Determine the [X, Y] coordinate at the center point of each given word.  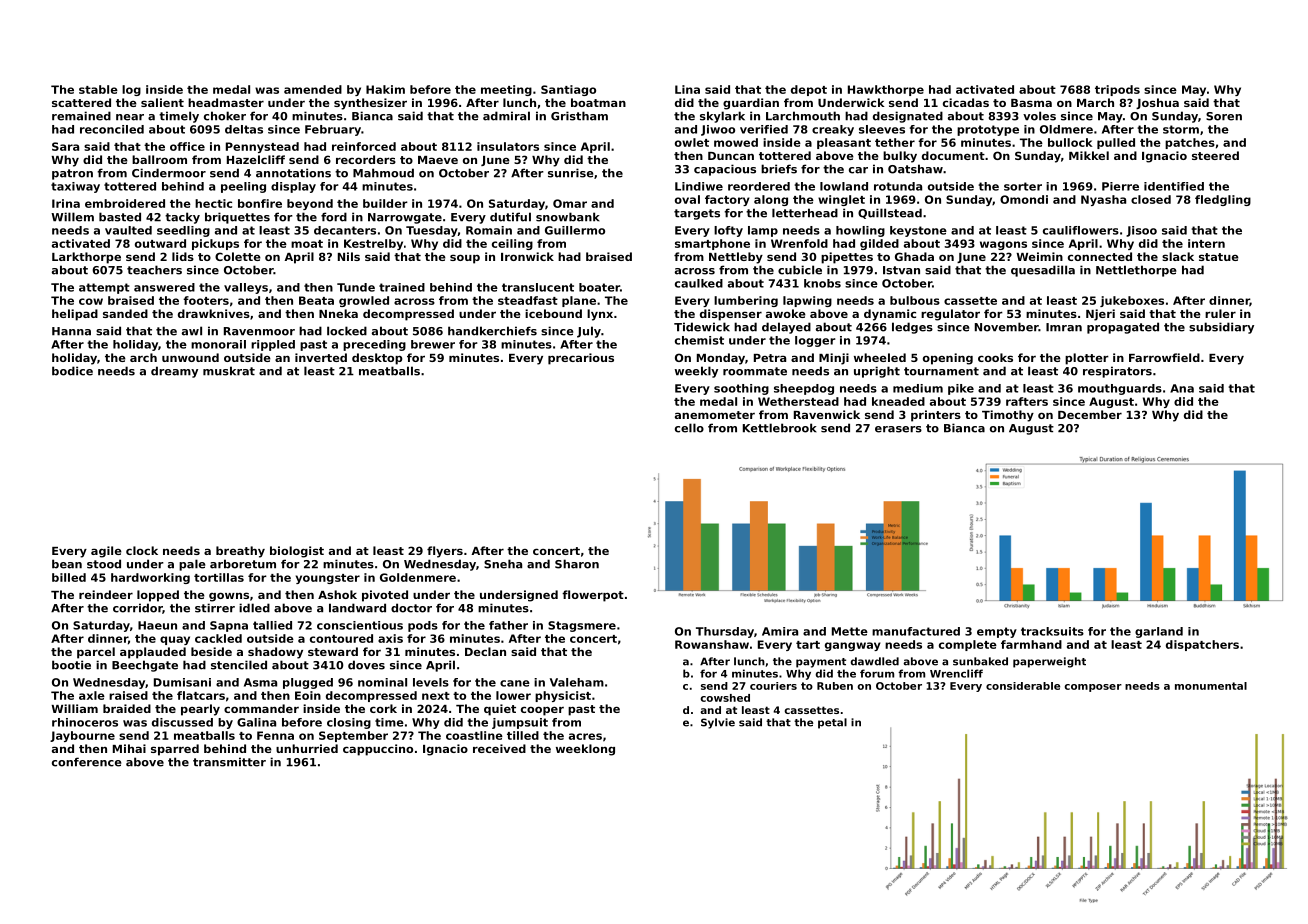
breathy [240, 552]
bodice [72, 371]
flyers [445, 552]
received [499, 748]
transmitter [229, 762]
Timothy [1008, 416]
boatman [598, 102]
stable [98, 89]
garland [1159, 632]
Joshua [1157, 103]
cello [689, 428]
